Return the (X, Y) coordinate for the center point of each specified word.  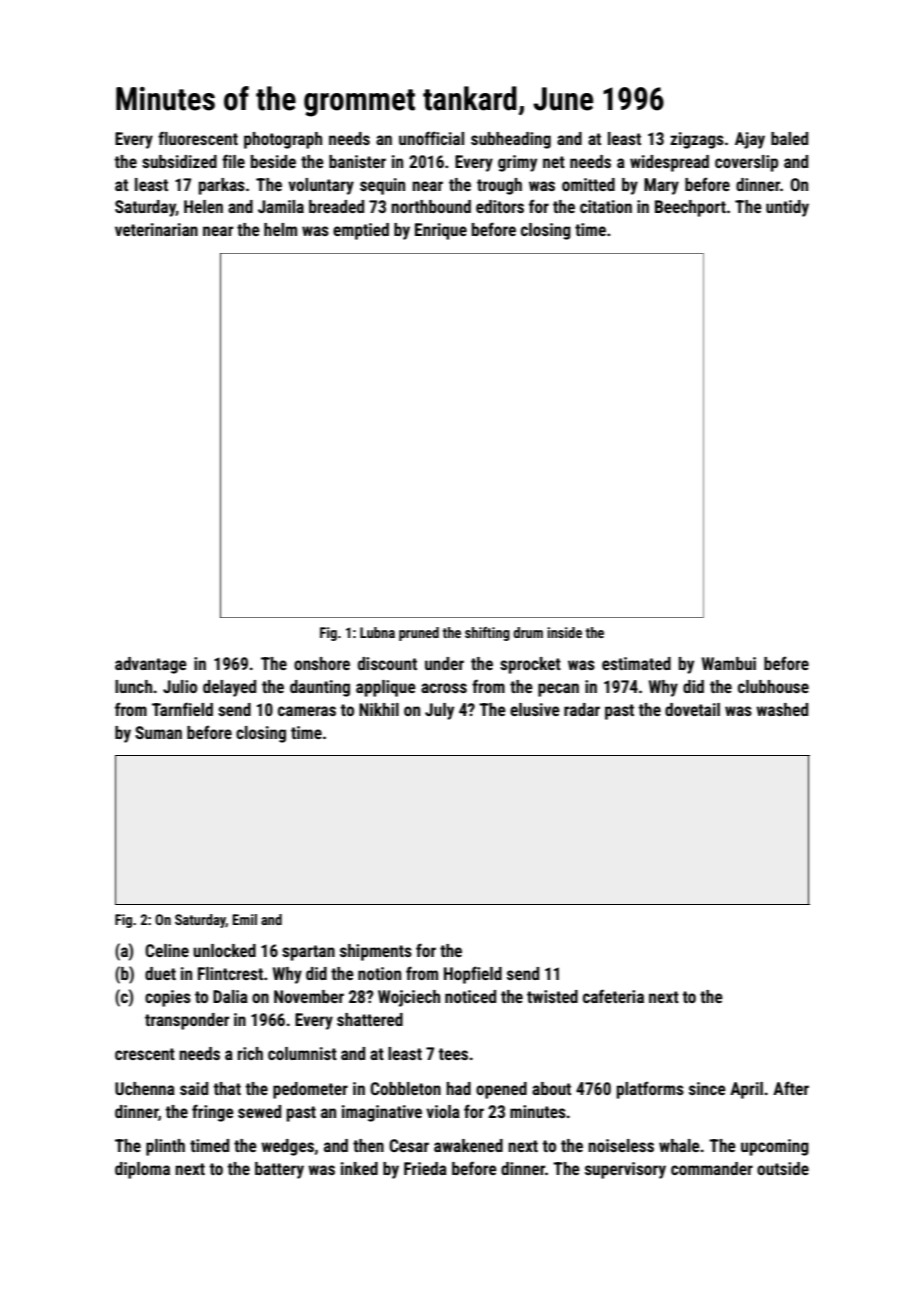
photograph (283, 140)
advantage (151, 665)
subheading (511, 140)
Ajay (750, 140)
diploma (142, 1170)
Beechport (690, 208)
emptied (361, 231)
